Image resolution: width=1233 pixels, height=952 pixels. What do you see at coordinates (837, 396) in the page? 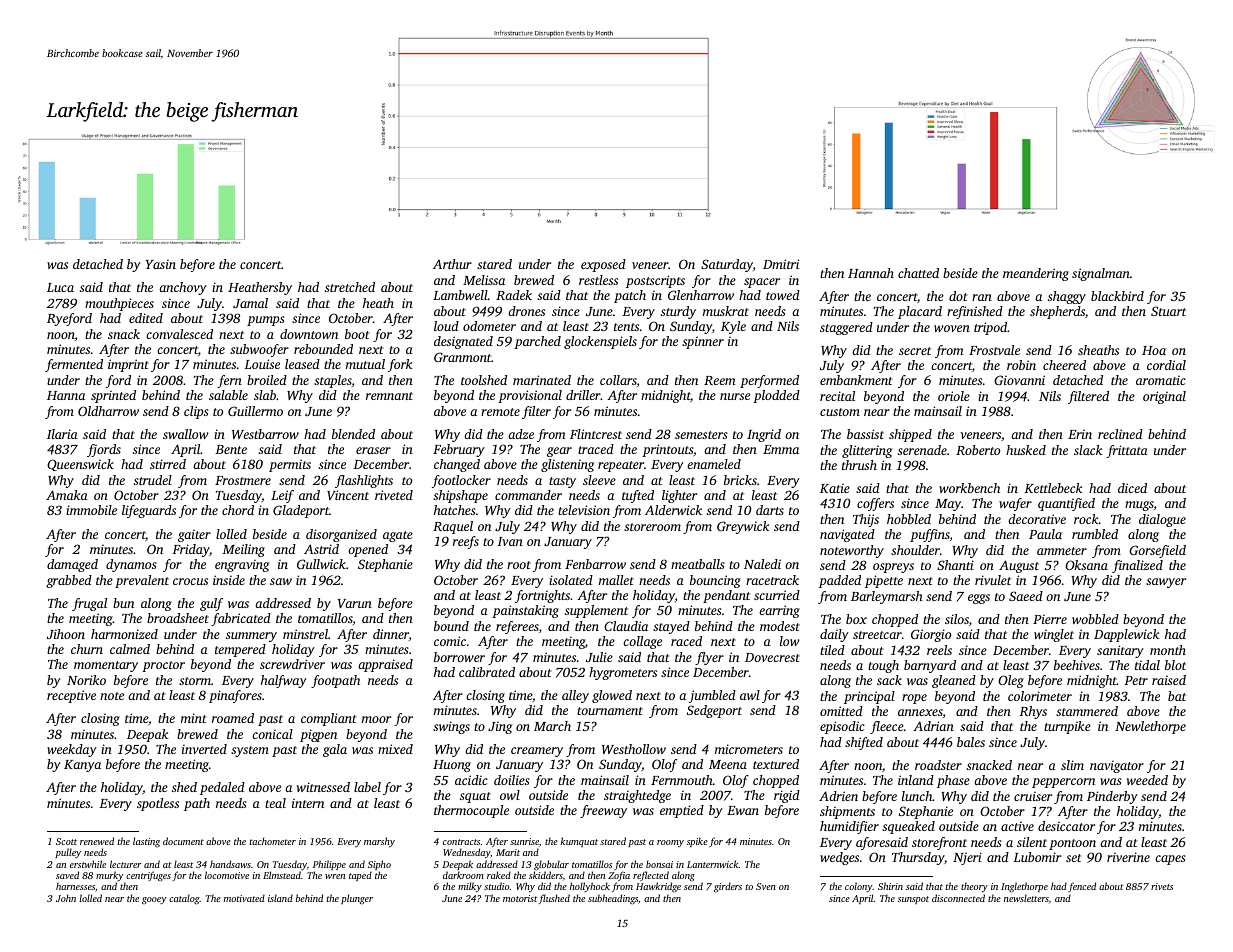
I see `recital` at bounding box center [837, 396].
